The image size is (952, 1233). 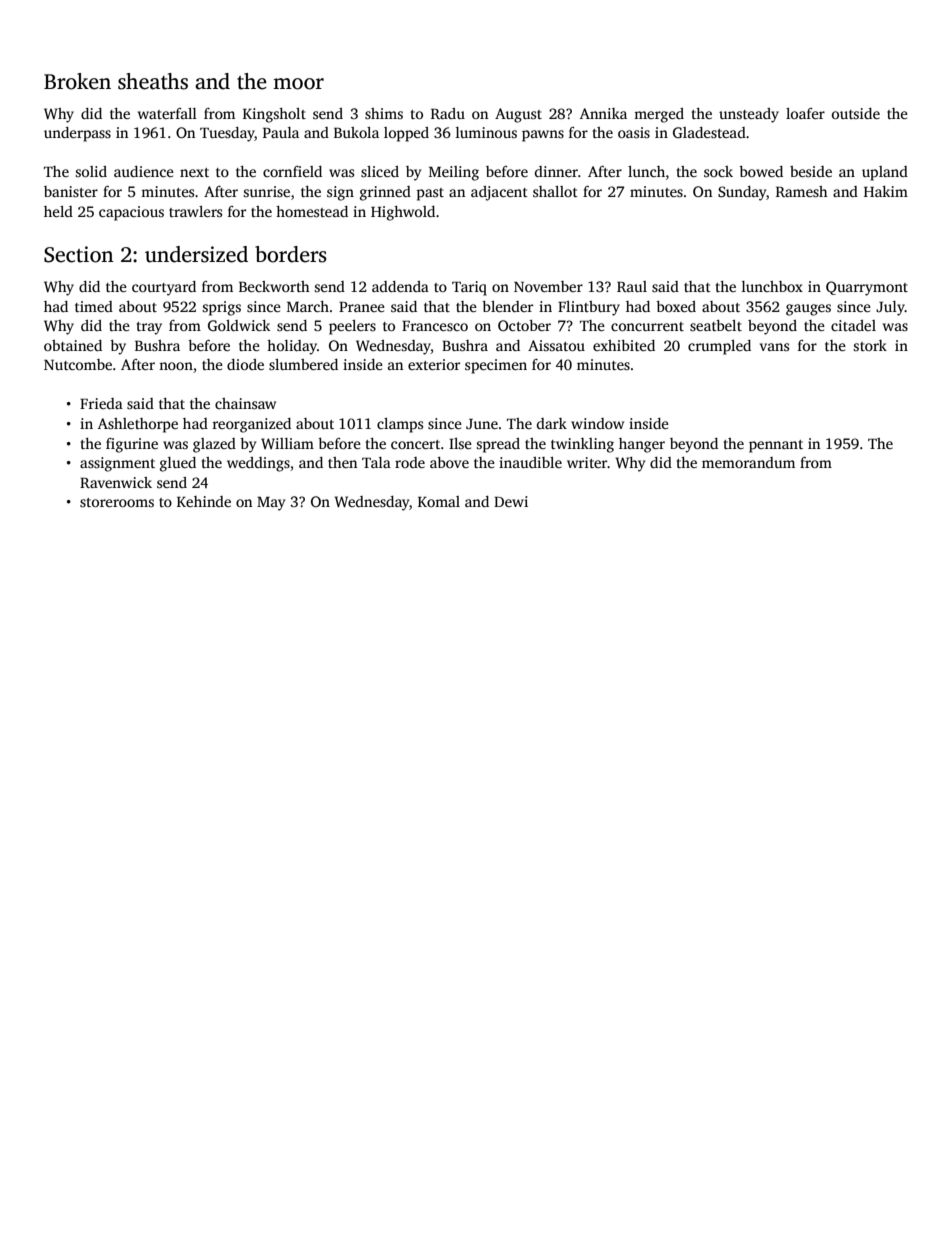 I want to click on slumbered, so click(x=303, y=364).
